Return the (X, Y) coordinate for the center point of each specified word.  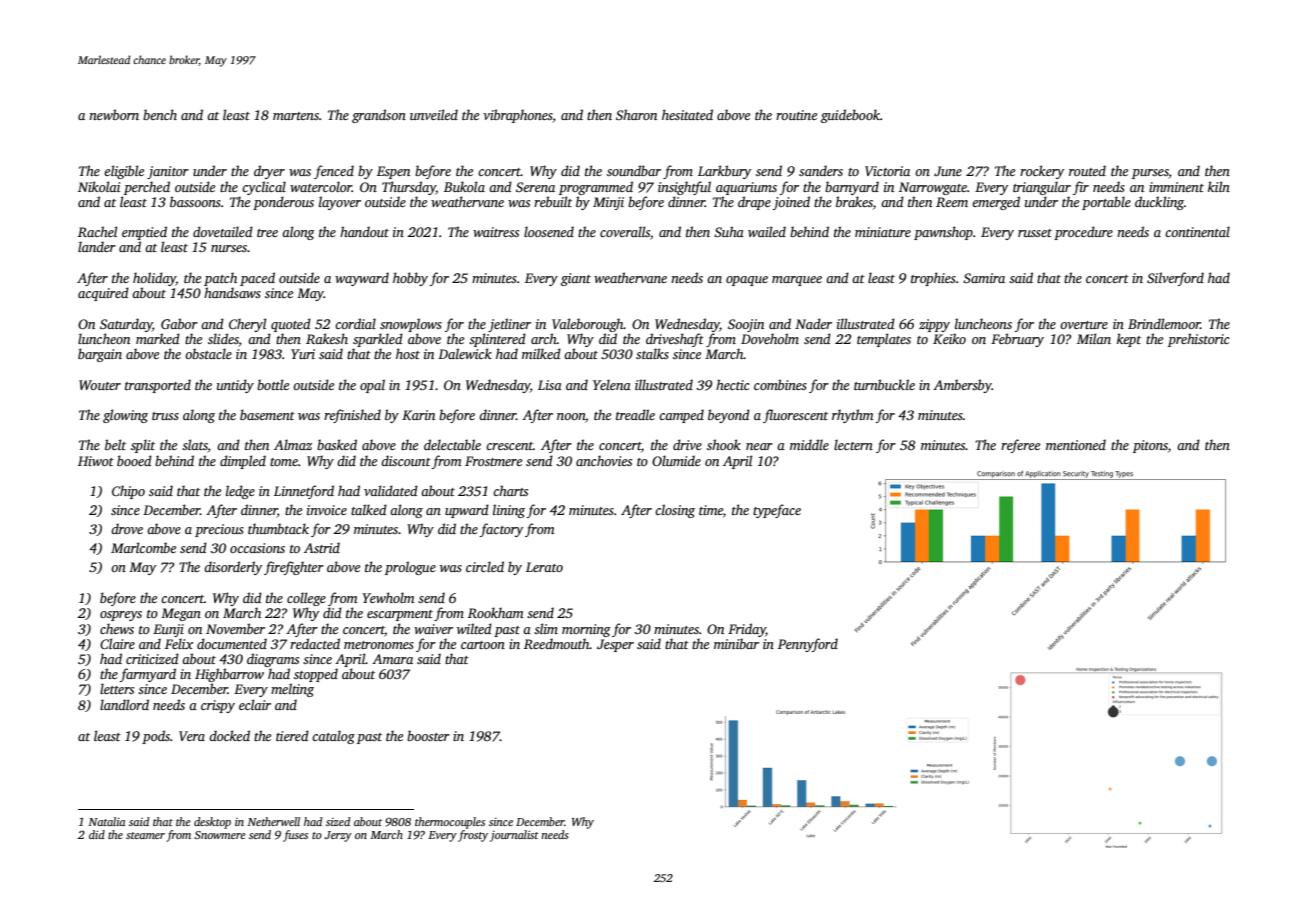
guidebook (850, 116)
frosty (473, 836)
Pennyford (808, 645)
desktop (212, 823)
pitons (1150, 446)
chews (117, 628)
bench (160, 114)
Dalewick (465, 353)
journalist (514, 836)
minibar (736, 643)
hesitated (687, 114)
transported (158, 386)
